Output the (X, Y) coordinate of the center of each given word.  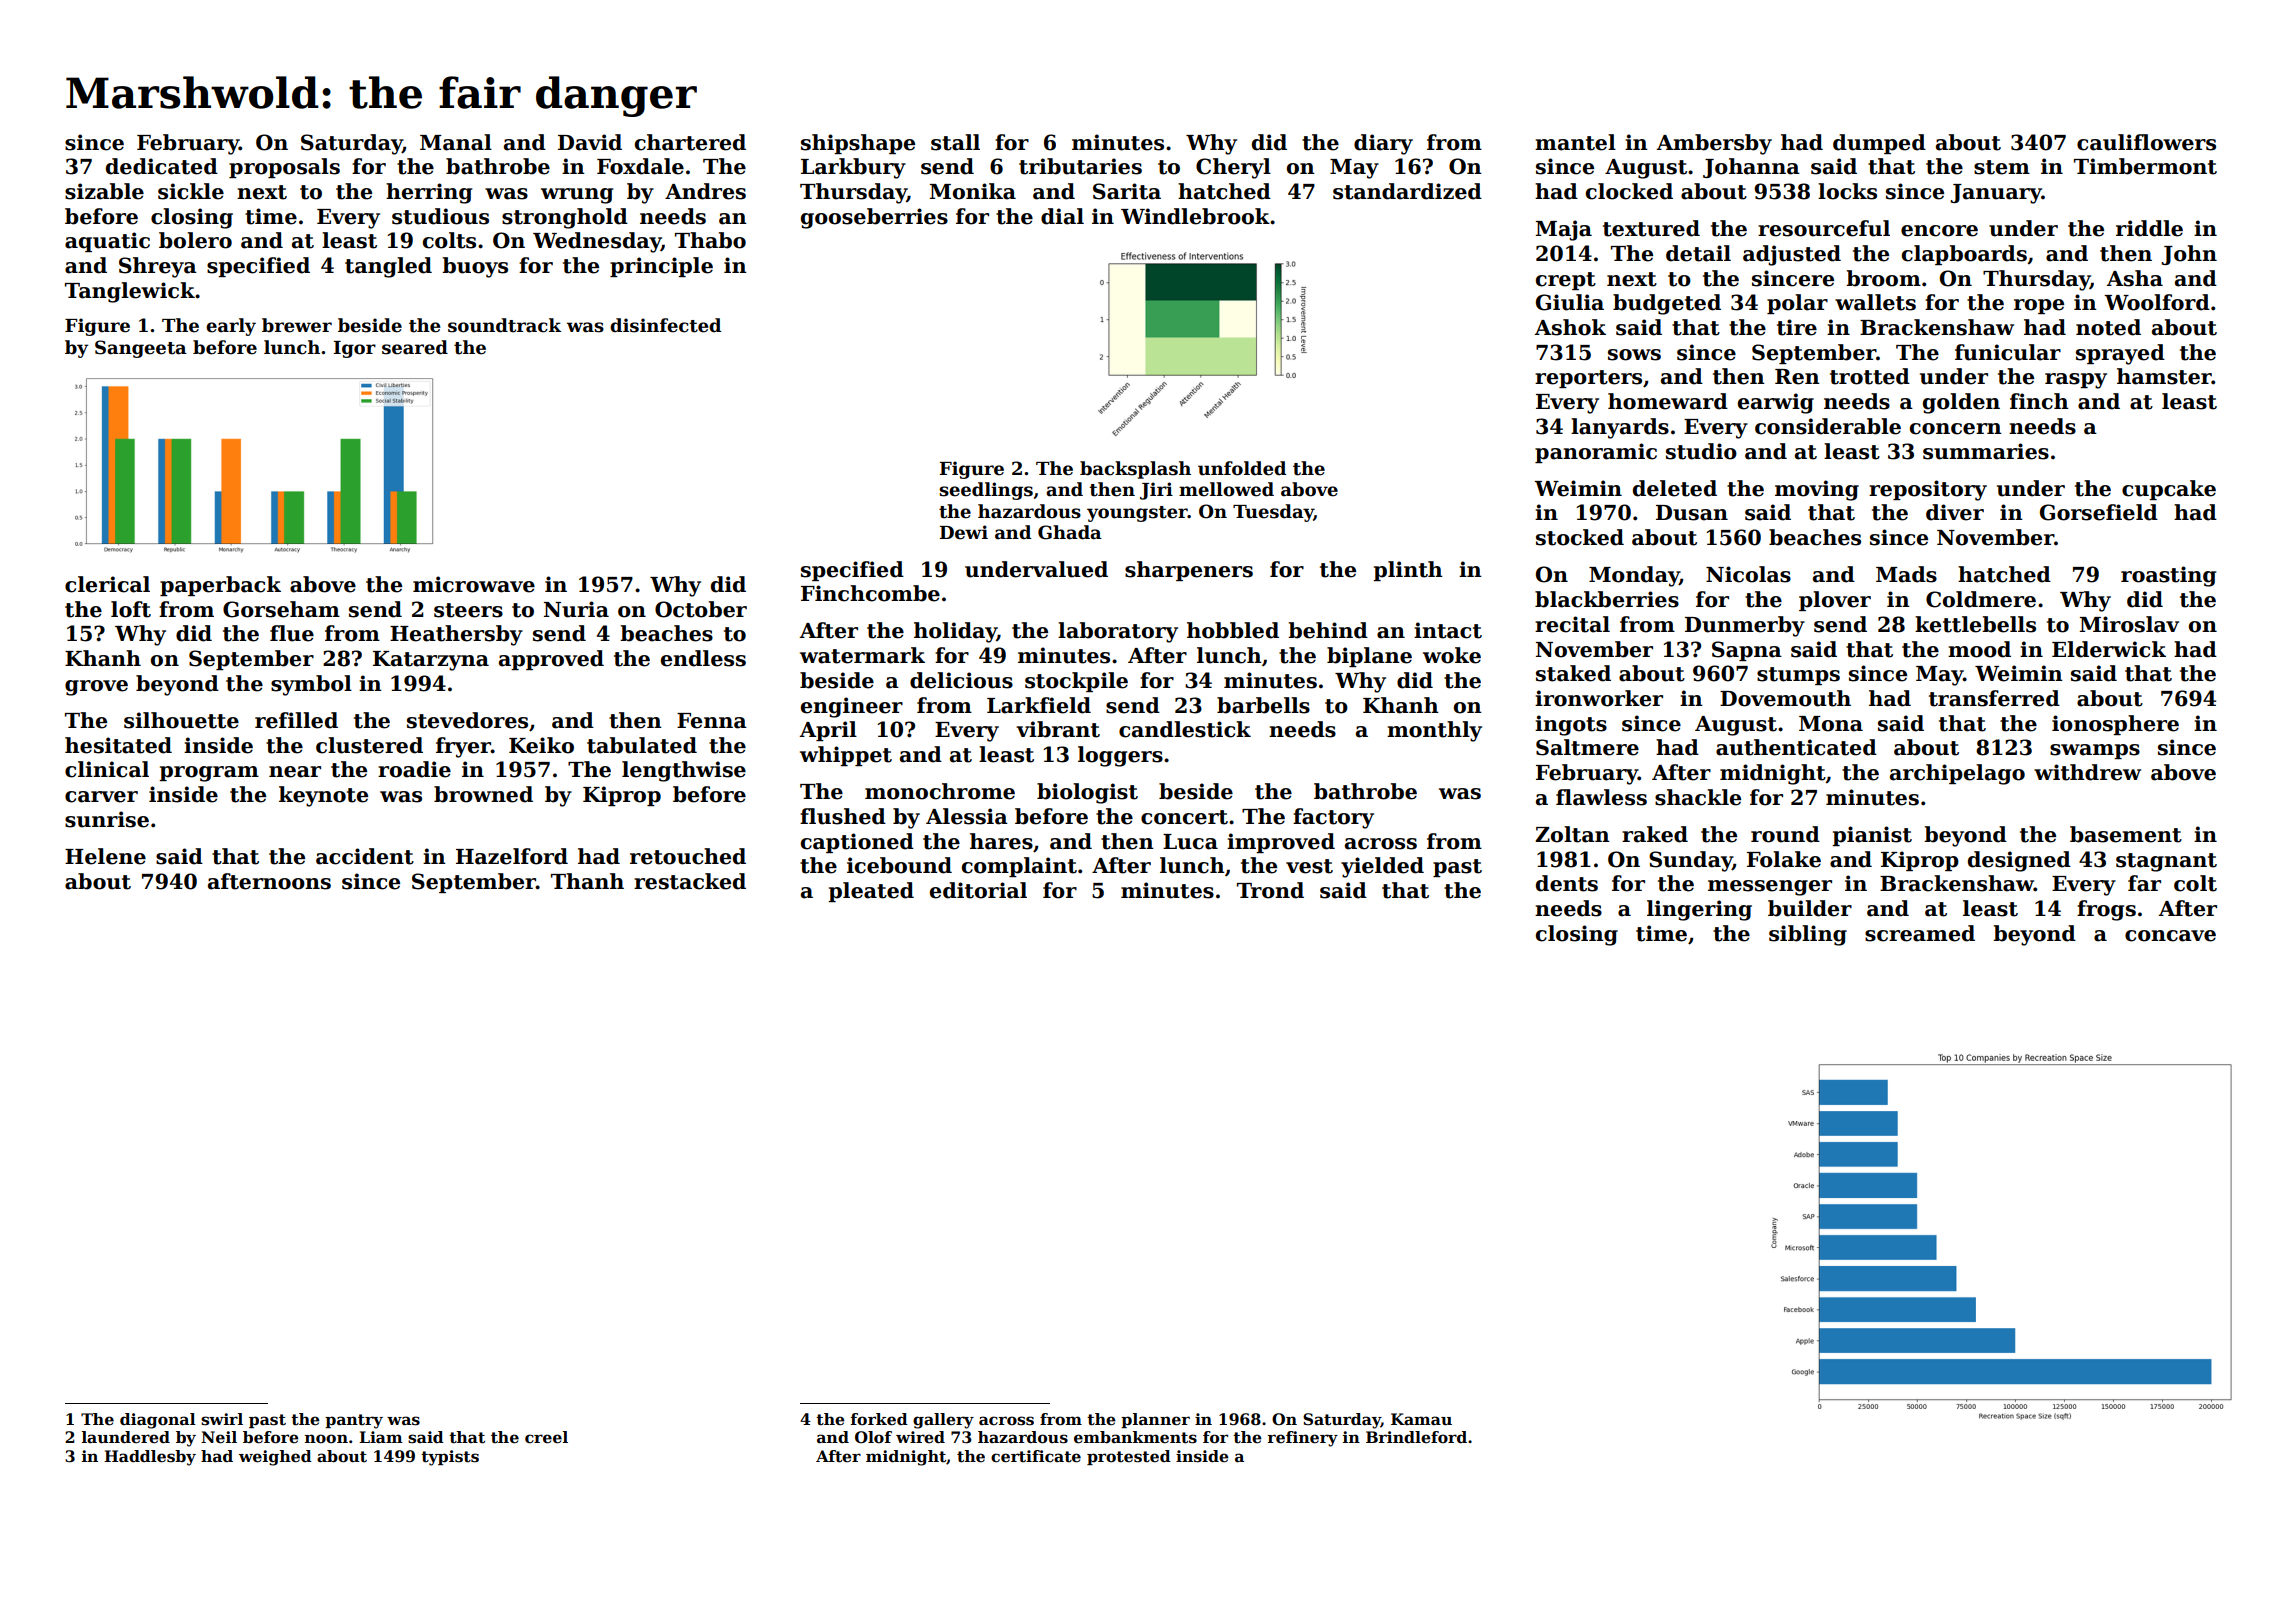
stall (955, 142)
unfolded (1242, 468)
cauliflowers (2146, 142)
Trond (1270, 890)
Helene (105, 856)
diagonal (158, 1421)
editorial (978, 890)
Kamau (1421, 1419)
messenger (1770, 888)
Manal (456, 142)
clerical (107, 584)
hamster (2164, 376)
